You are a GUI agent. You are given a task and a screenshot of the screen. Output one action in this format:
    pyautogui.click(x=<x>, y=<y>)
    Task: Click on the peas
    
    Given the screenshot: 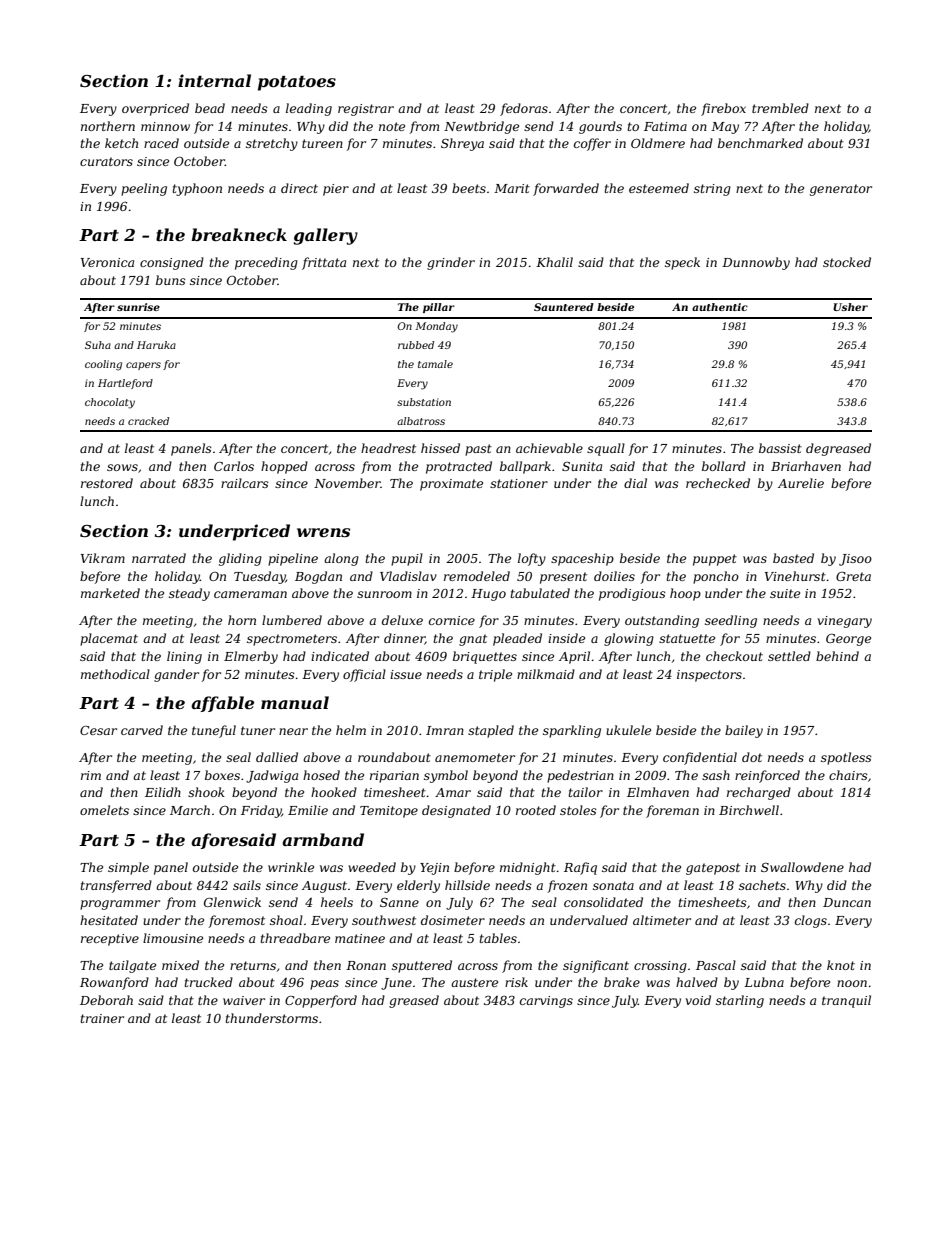 What is the action you would take?
    pyautogui.click(x=324, y=985)
